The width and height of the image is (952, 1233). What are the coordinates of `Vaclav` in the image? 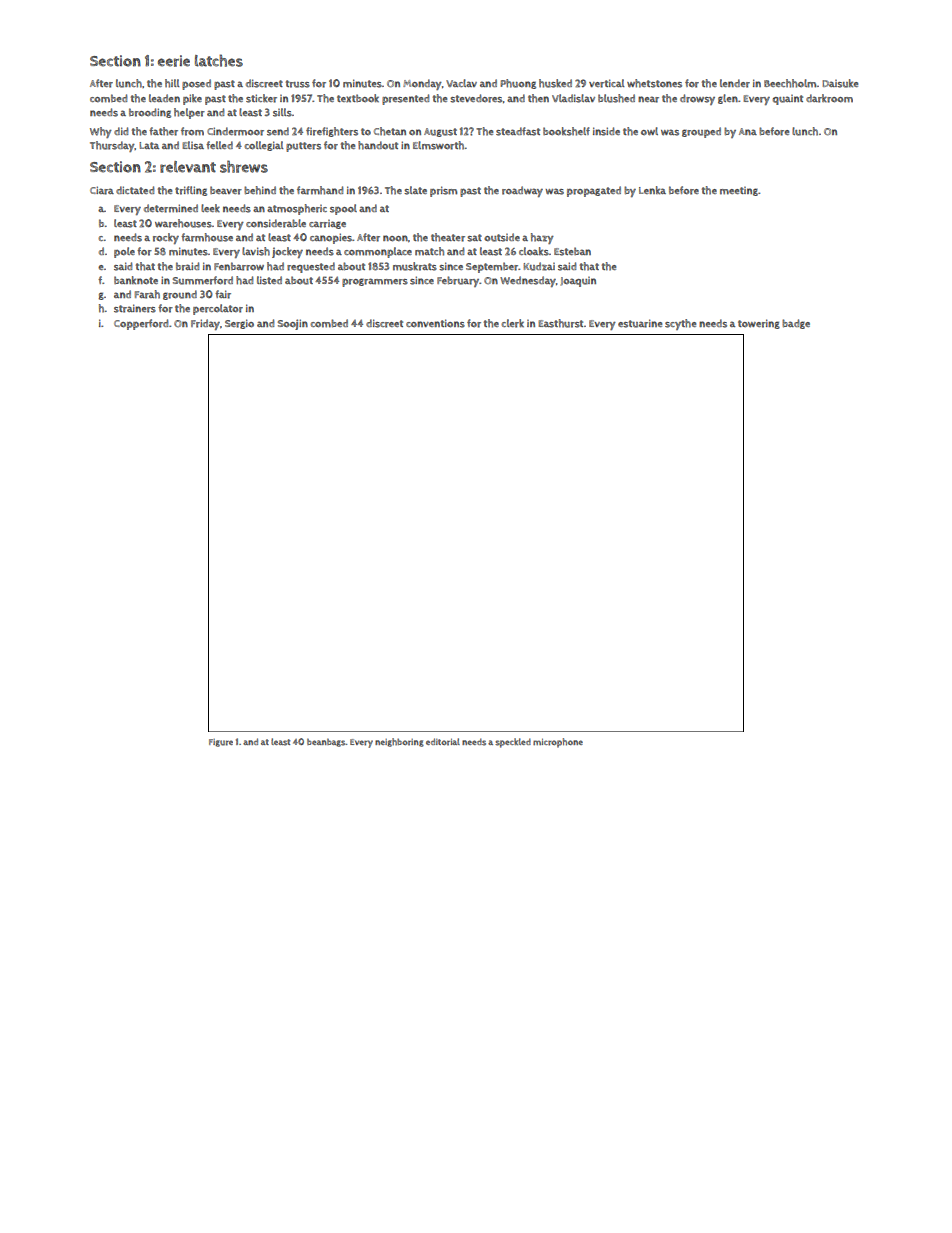 It's located at (461, 83).
